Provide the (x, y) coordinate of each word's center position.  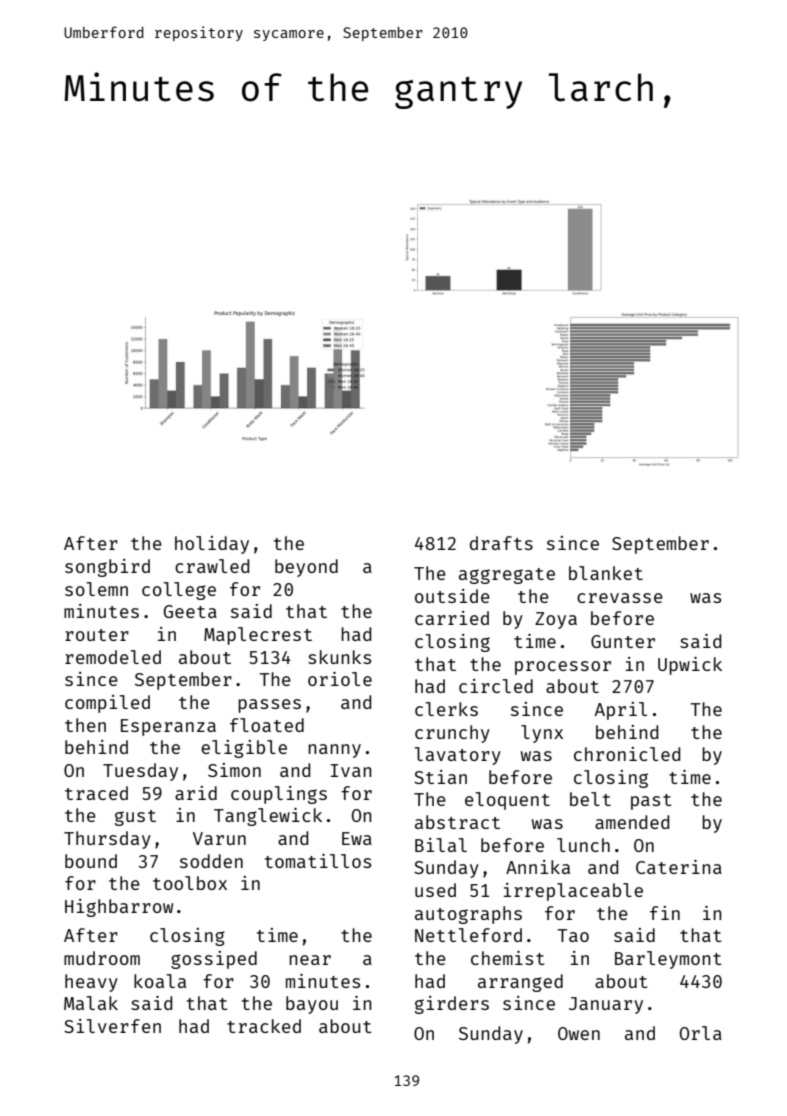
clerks (446, 709)
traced (96, 793)
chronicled (627, 754)
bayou (312, 1005)
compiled (107, 704)
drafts (501, 543)
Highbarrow (119, 908)
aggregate (507, 576)
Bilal (441, 845)
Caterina (679, 867)
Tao (573, 935)
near (310, 960)
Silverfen (112, 1026)
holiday (212, 545)
